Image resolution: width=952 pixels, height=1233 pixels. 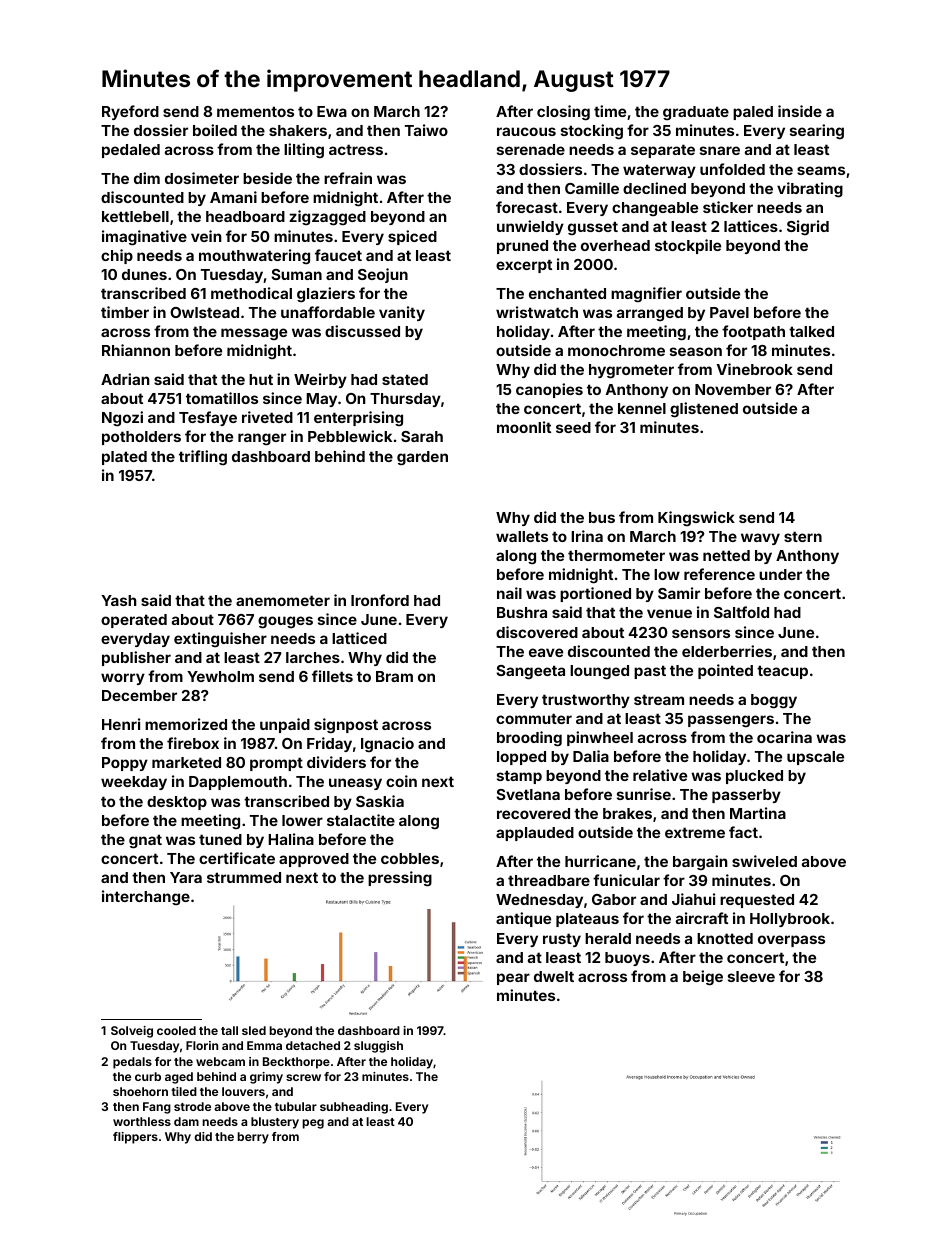 What do you see at coordinates (135, 1138) in the screenshot?
I see `flippers` at bounding box center [135, 1138].
